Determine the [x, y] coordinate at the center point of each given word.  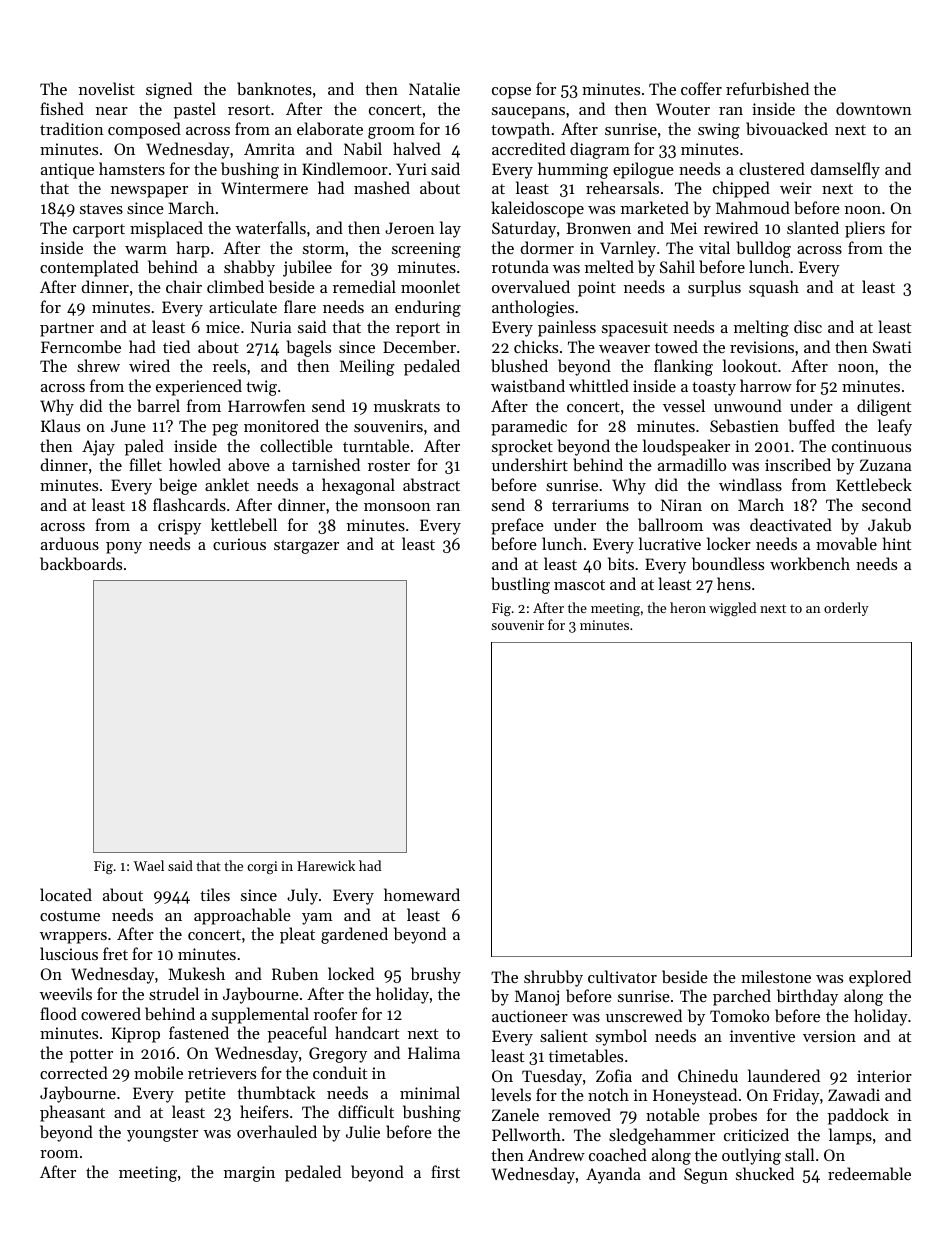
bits [621, 563]
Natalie [434, 88]
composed [144, 130]
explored [880, 978]
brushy [436, 975]
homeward [422, 894]
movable [846, 543]
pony [124, 548]
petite [205, 1095]
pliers [865, 229]
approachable [242, 916]
